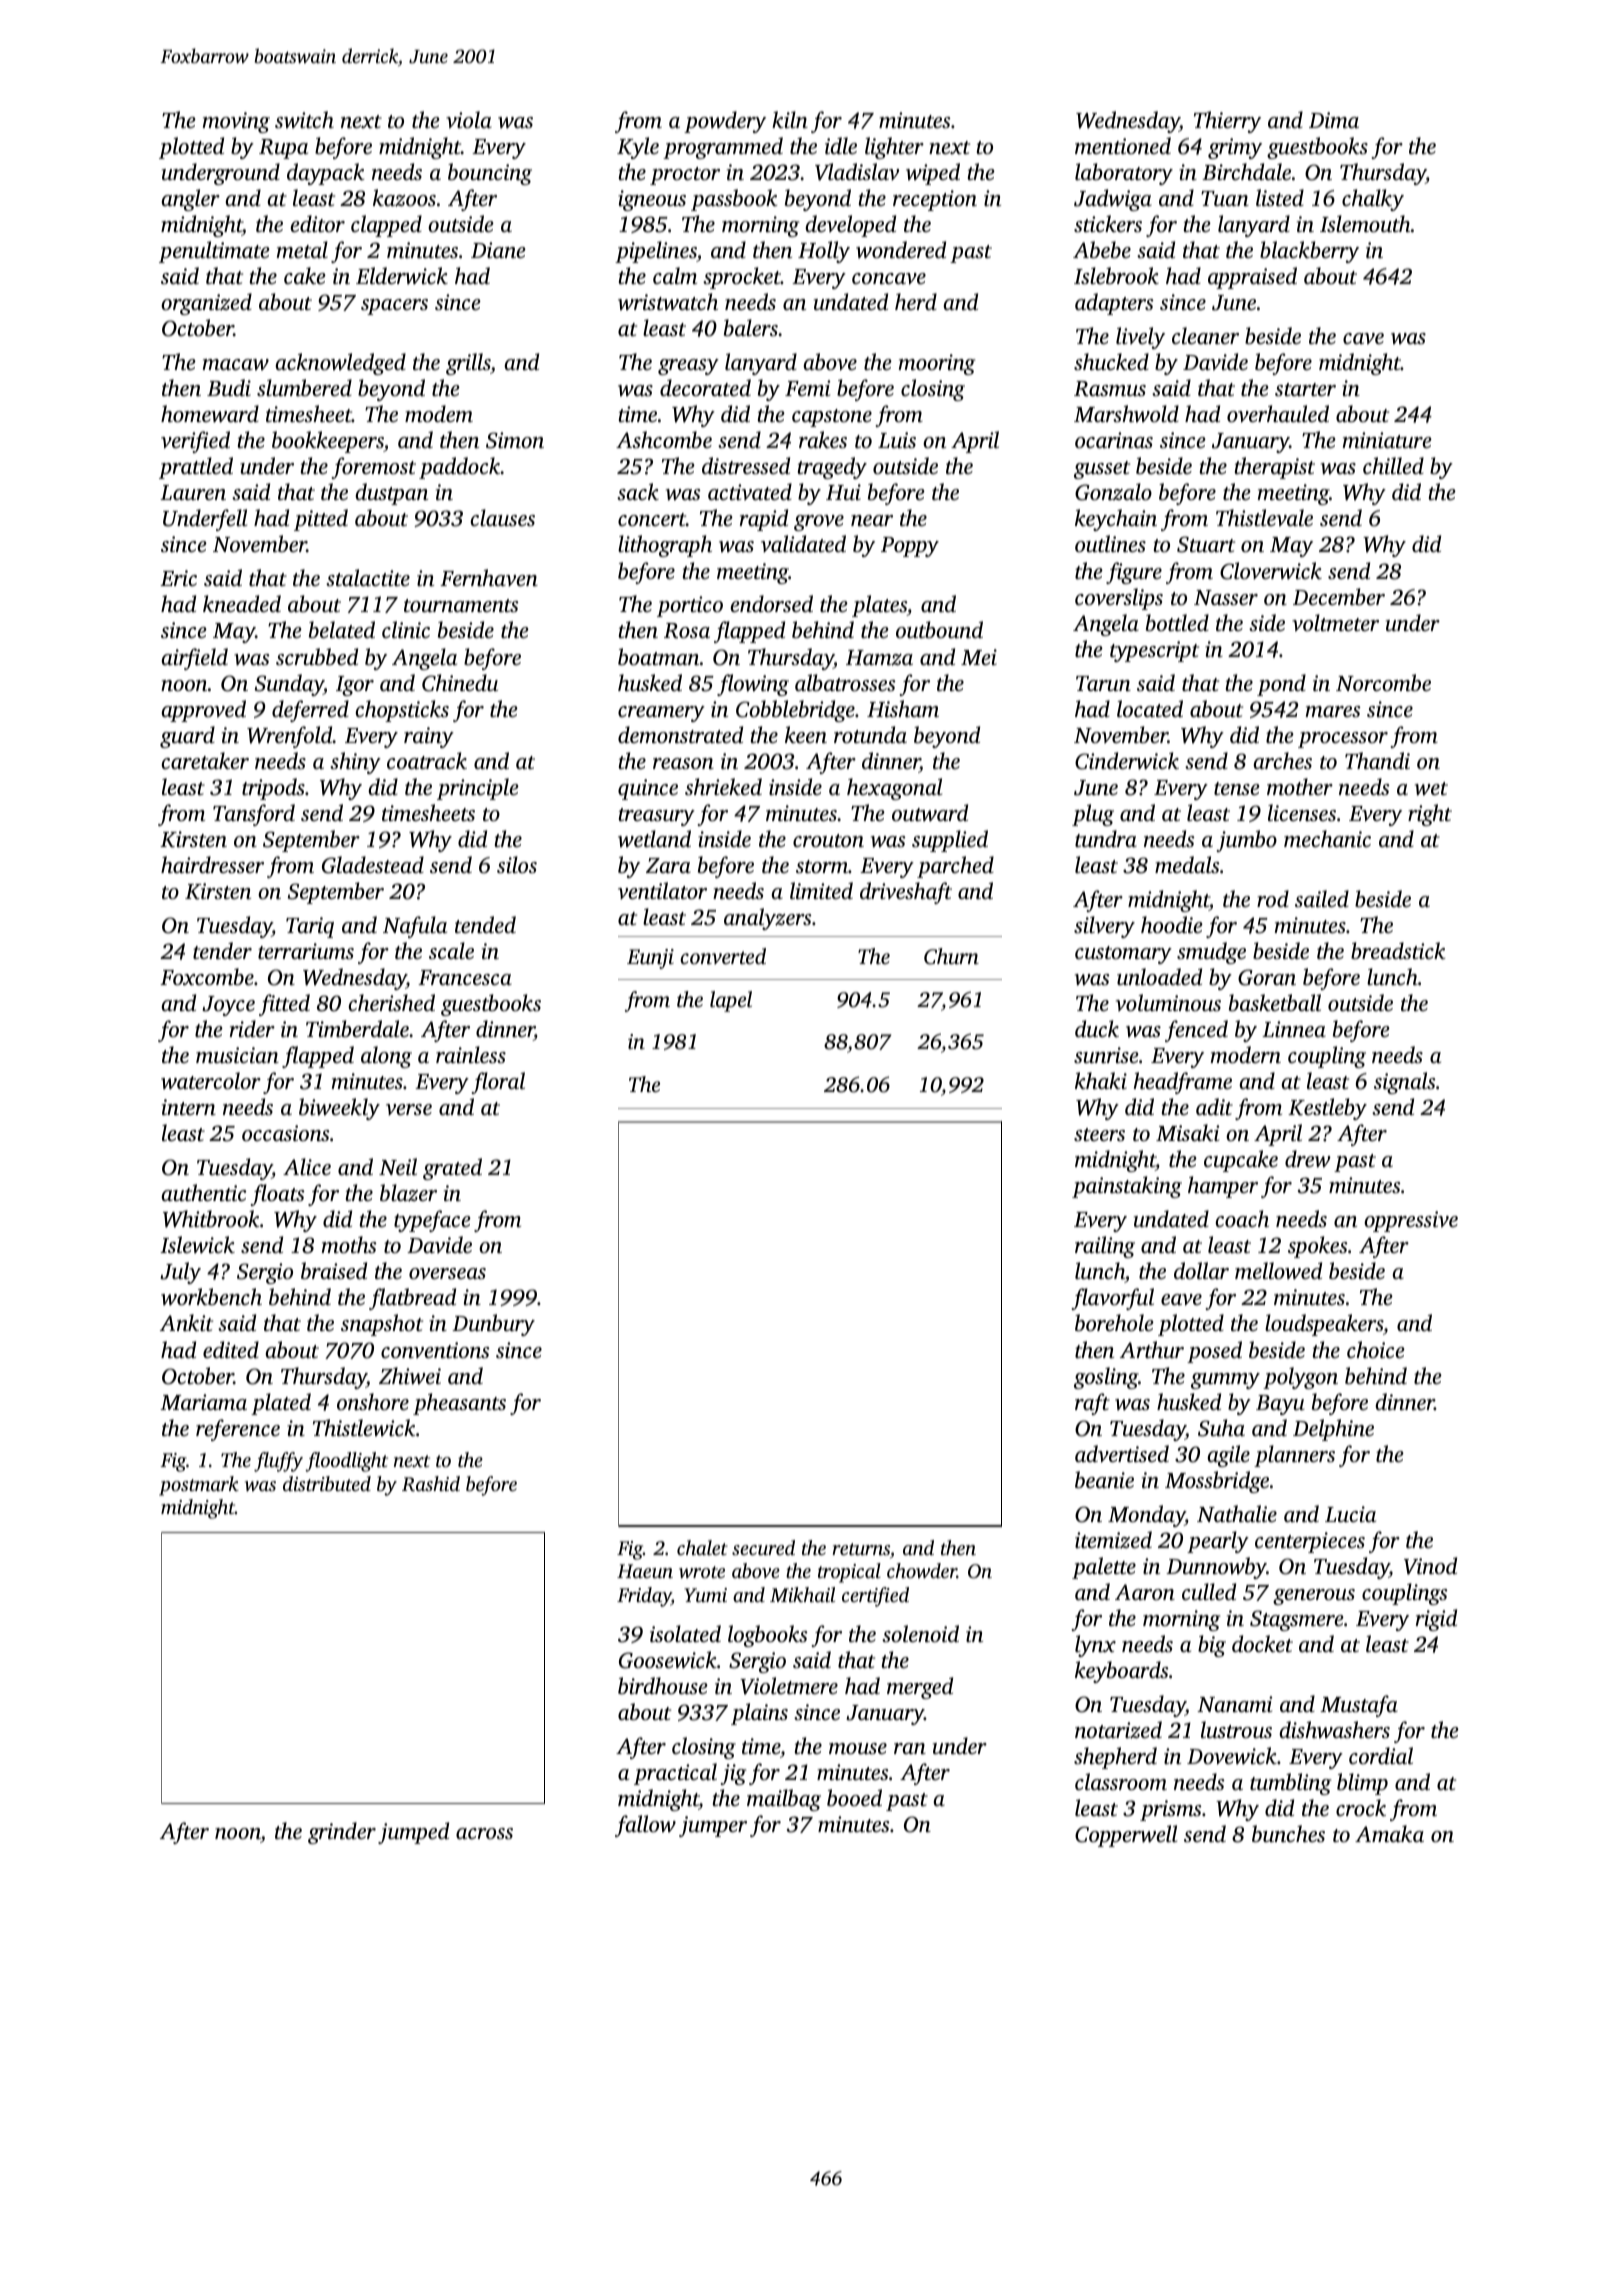 The width and height of the document is (1620, 2292). I want to click on jumper, so click(713, 1826).
